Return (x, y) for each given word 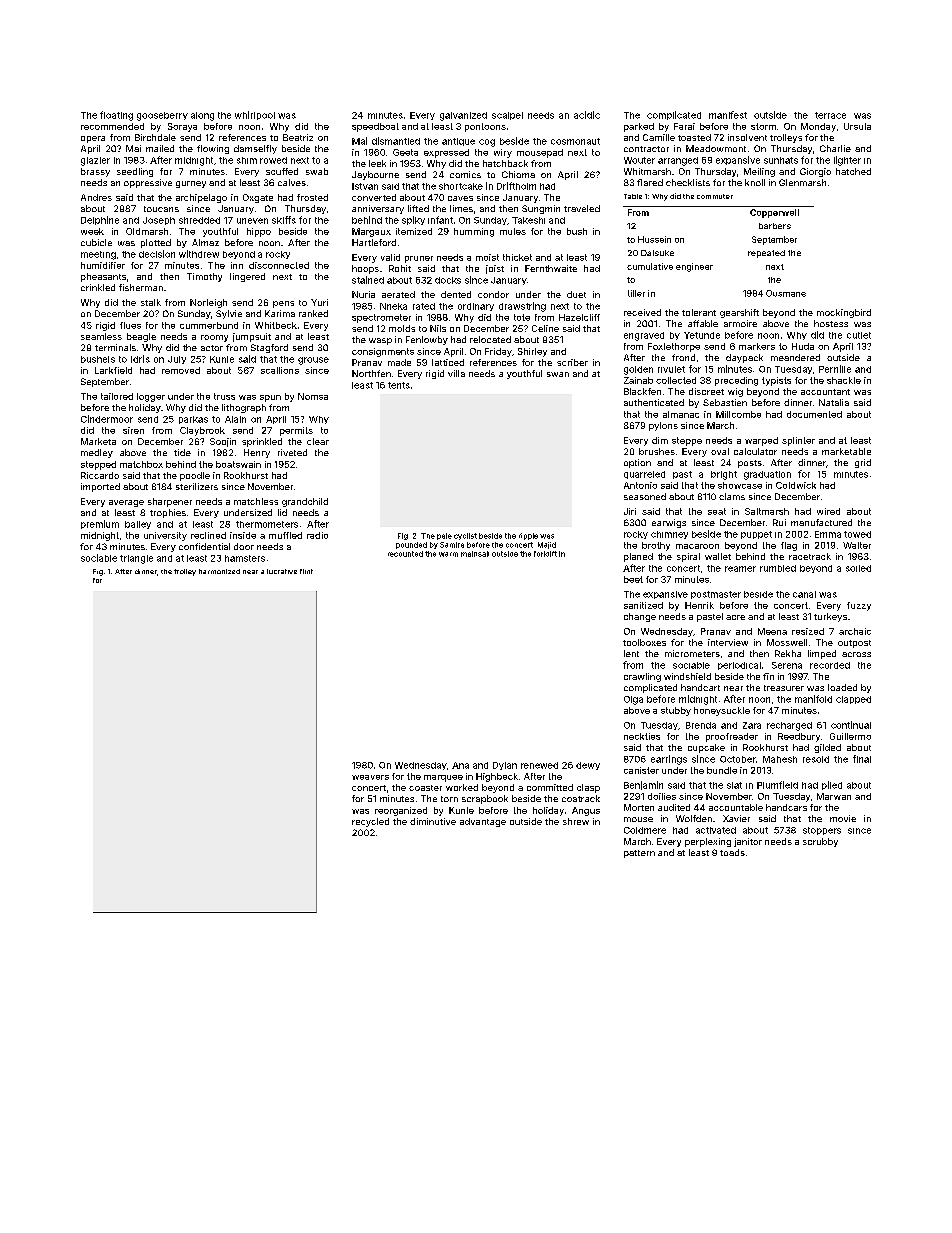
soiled (858, 568)
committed (550, 787)
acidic (587, 115)
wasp (380, 341)
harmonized (219, 571)
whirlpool (255, 115)
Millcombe (738, 414)
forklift (545, 554)
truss (224, 396)
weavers (370, 777)
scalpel (507, 116)
